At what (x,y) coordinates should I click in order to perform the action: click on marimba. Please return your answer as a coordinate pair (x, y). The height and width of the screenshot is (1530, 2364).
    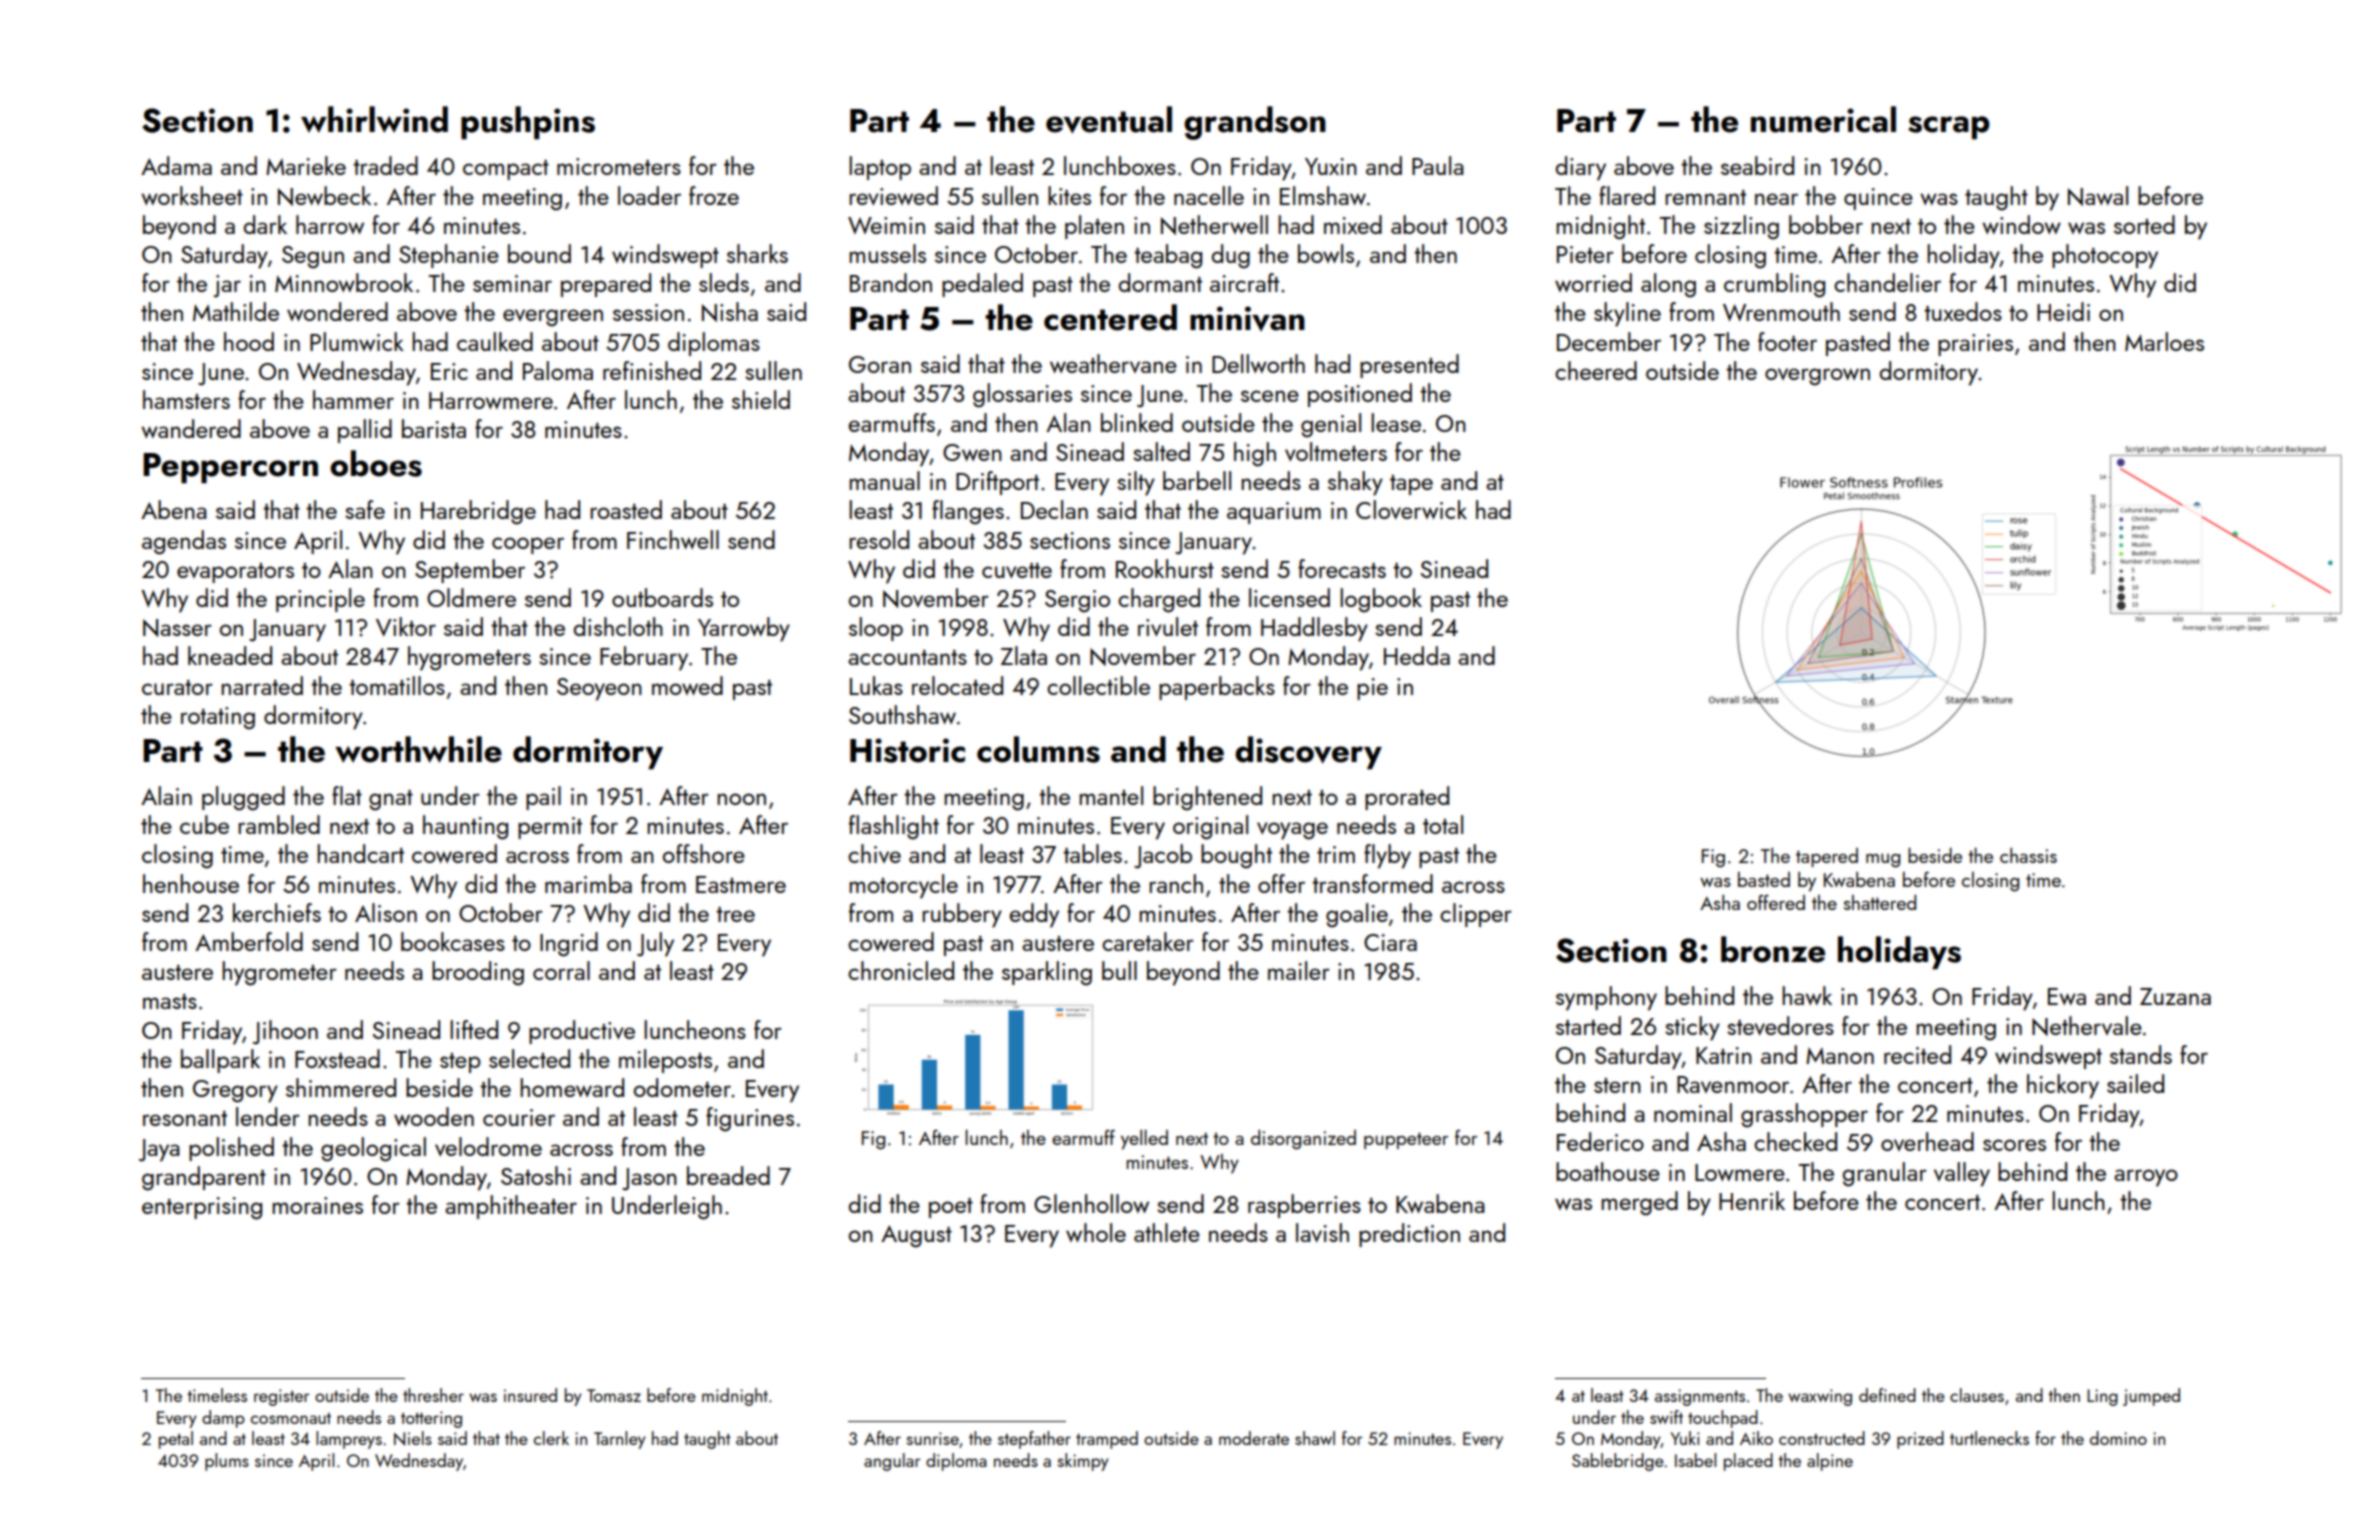
    Looking at the image, I should click on (588, 883).
